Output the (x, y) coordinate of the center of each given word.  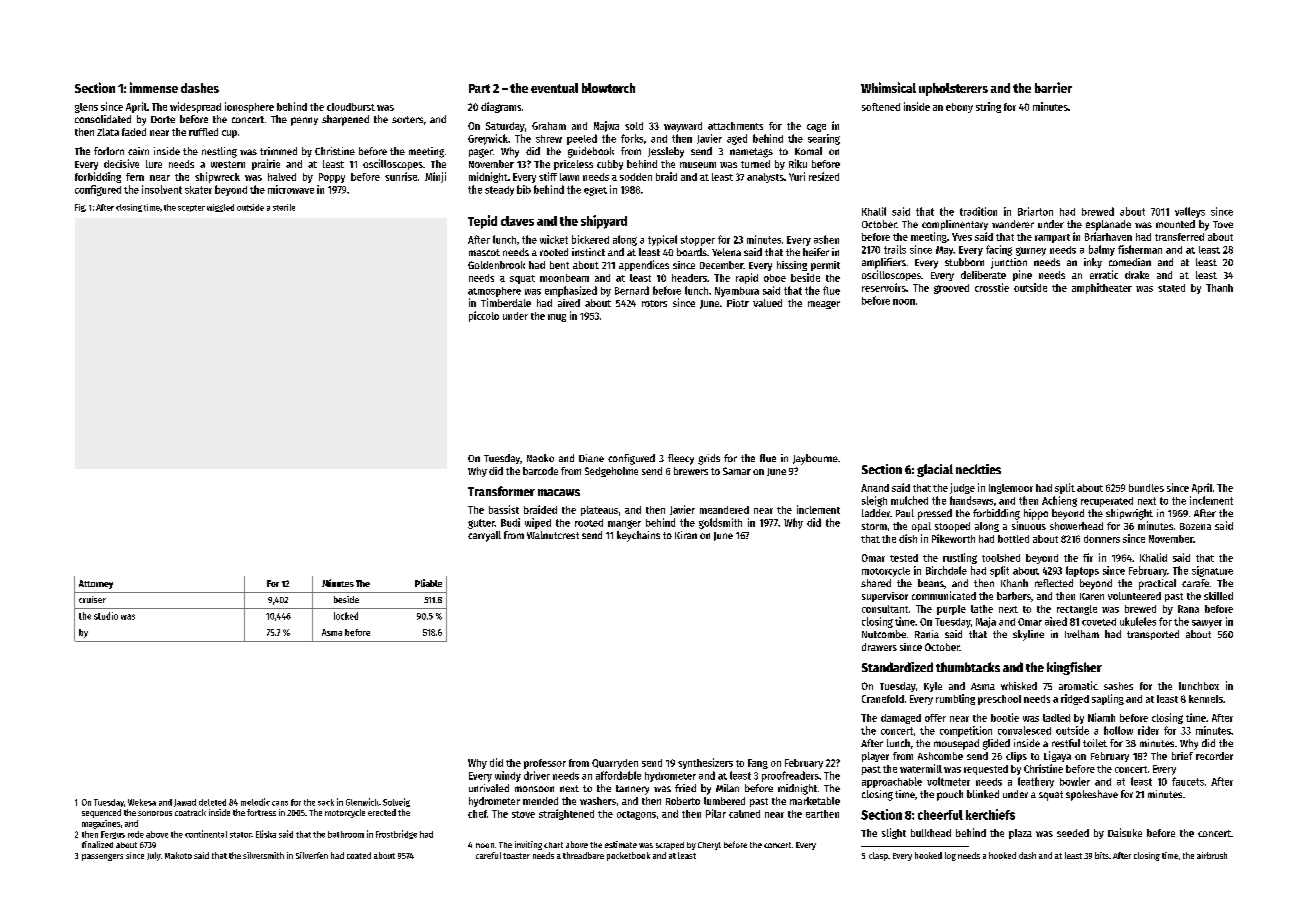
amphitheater (1102, 288)
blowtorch (608, 88)
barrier (1053, 87)
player (875, 757)
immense (154, 87)
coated (359, 855)
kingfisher (1074, 668)
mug (557, 318)
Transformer (501, 491)
